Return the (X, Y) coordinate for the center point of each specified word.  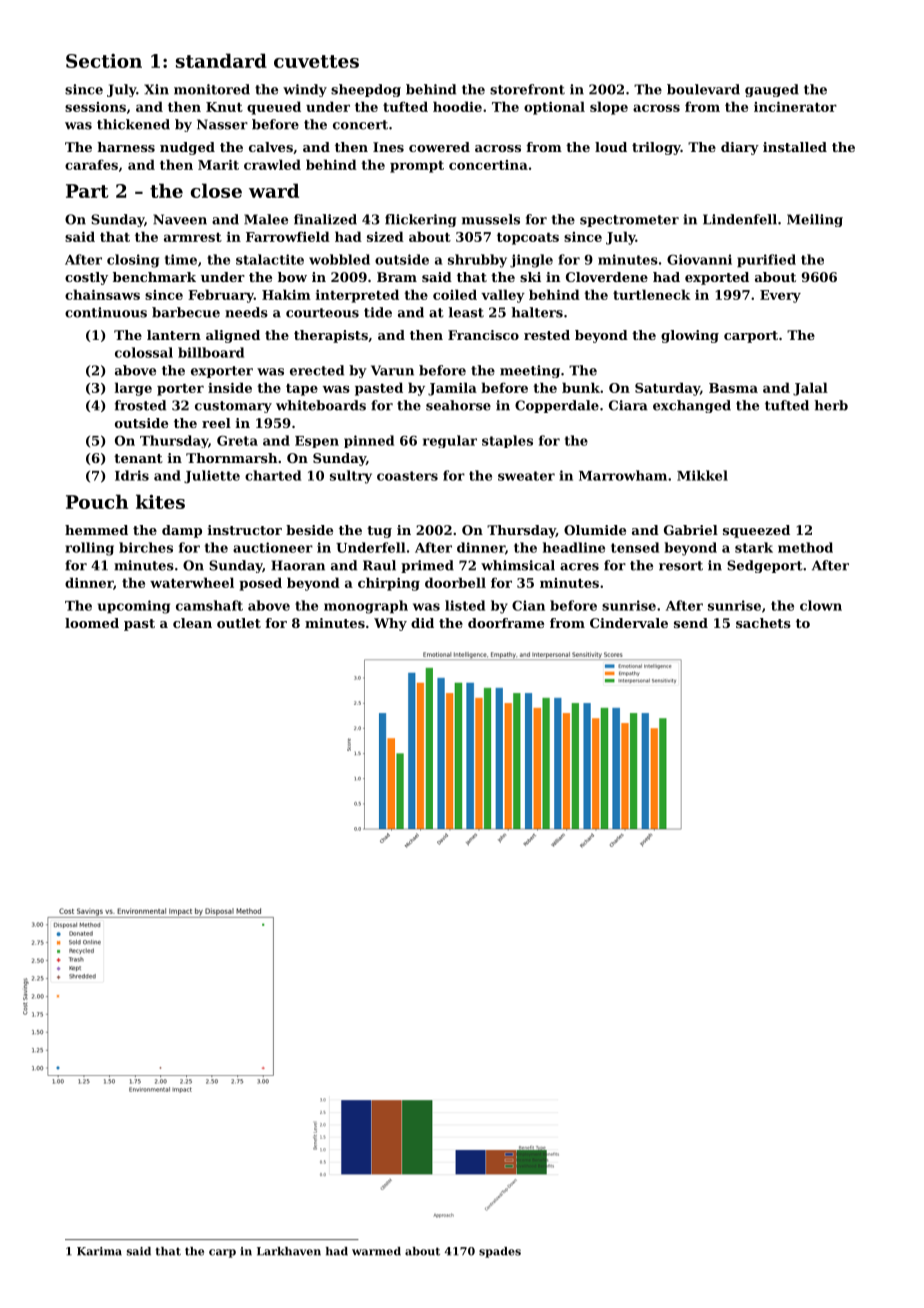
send (691, 623)
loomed (92, 623)
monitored (212, 89)
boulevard (703, 89)
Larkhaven (289, 1251)
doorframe (506, 623)
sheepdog (366, 90)
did (422, 623)
